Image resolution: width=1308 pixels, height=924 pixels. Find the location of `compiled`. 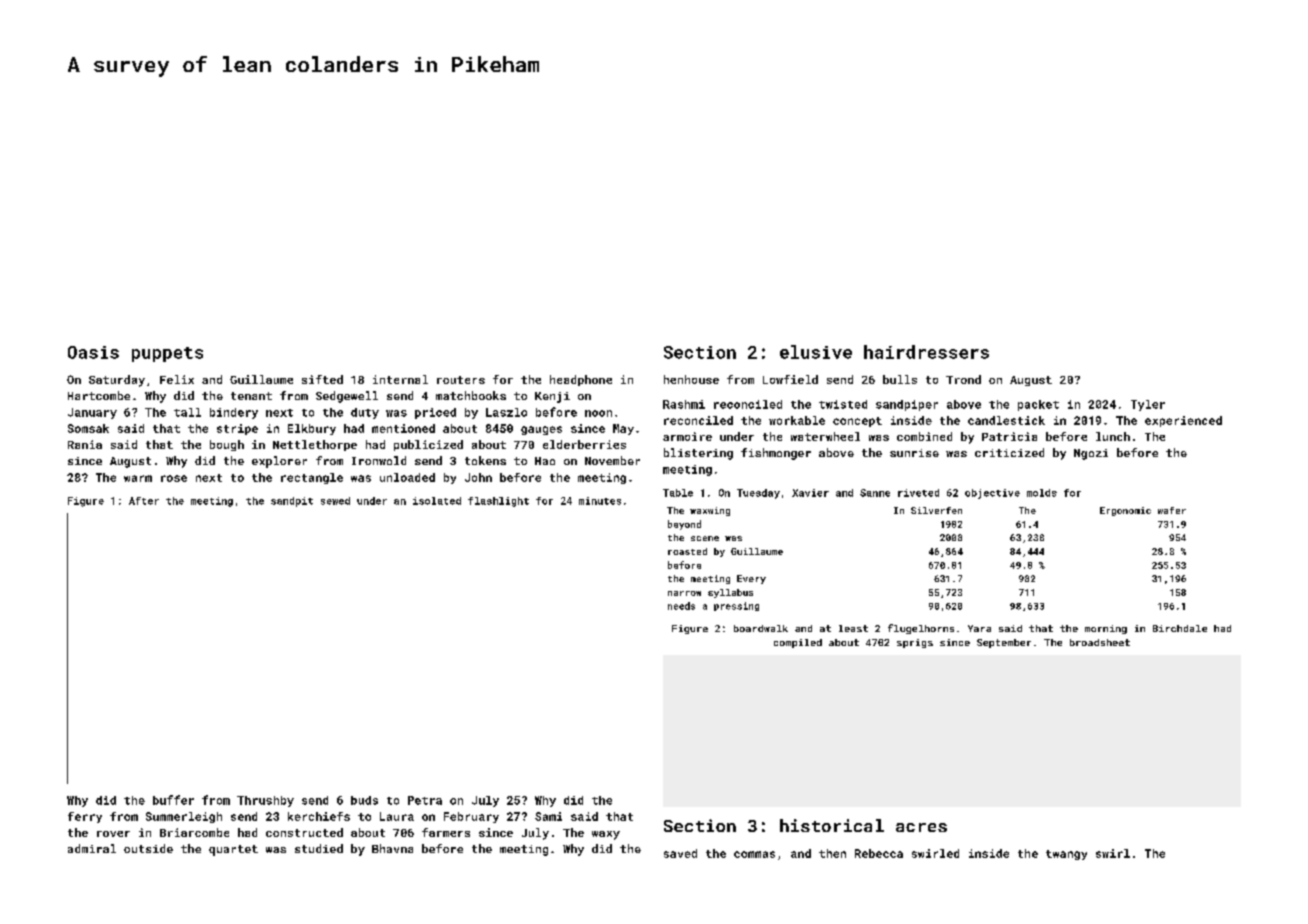

compiled is located at coordinates (798, 643).
